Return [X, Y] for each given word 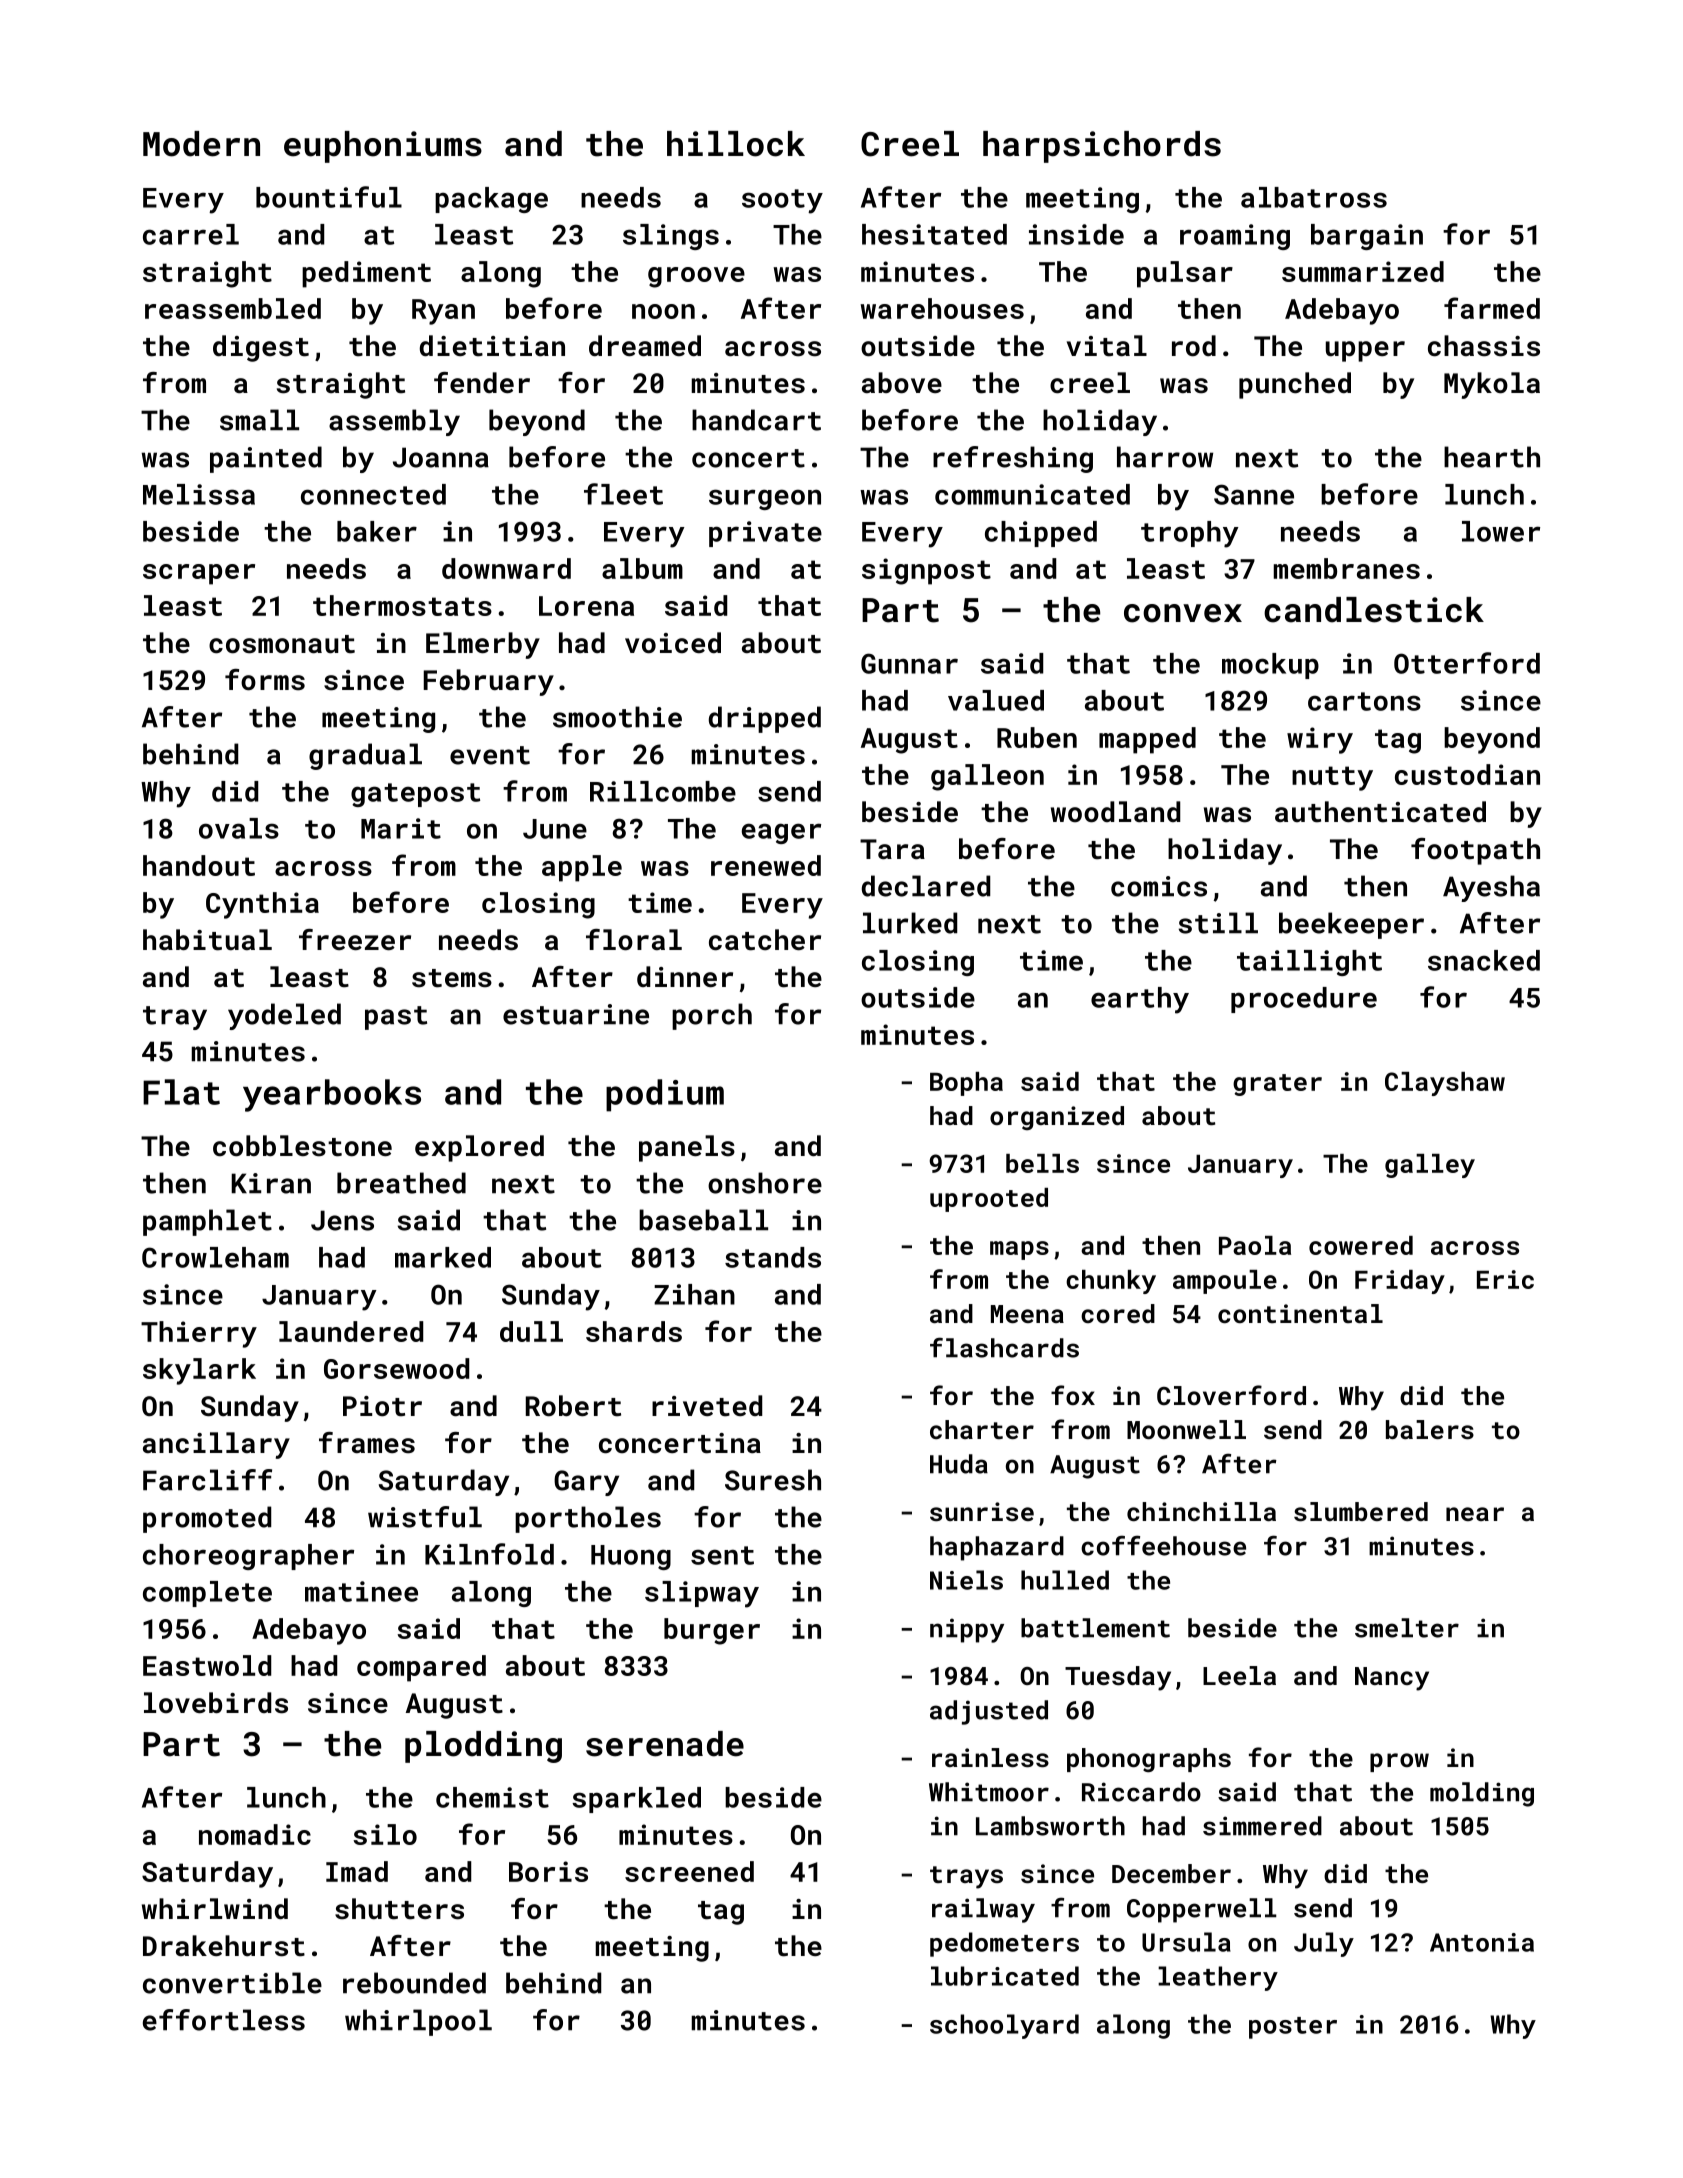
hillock [736, 144]
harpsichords [1102, 147]
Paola [1255, 1245]
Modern [201, 144]
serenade [665, 1744]
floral [634, 940]
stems [452, 978]
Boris [548, 1871]
